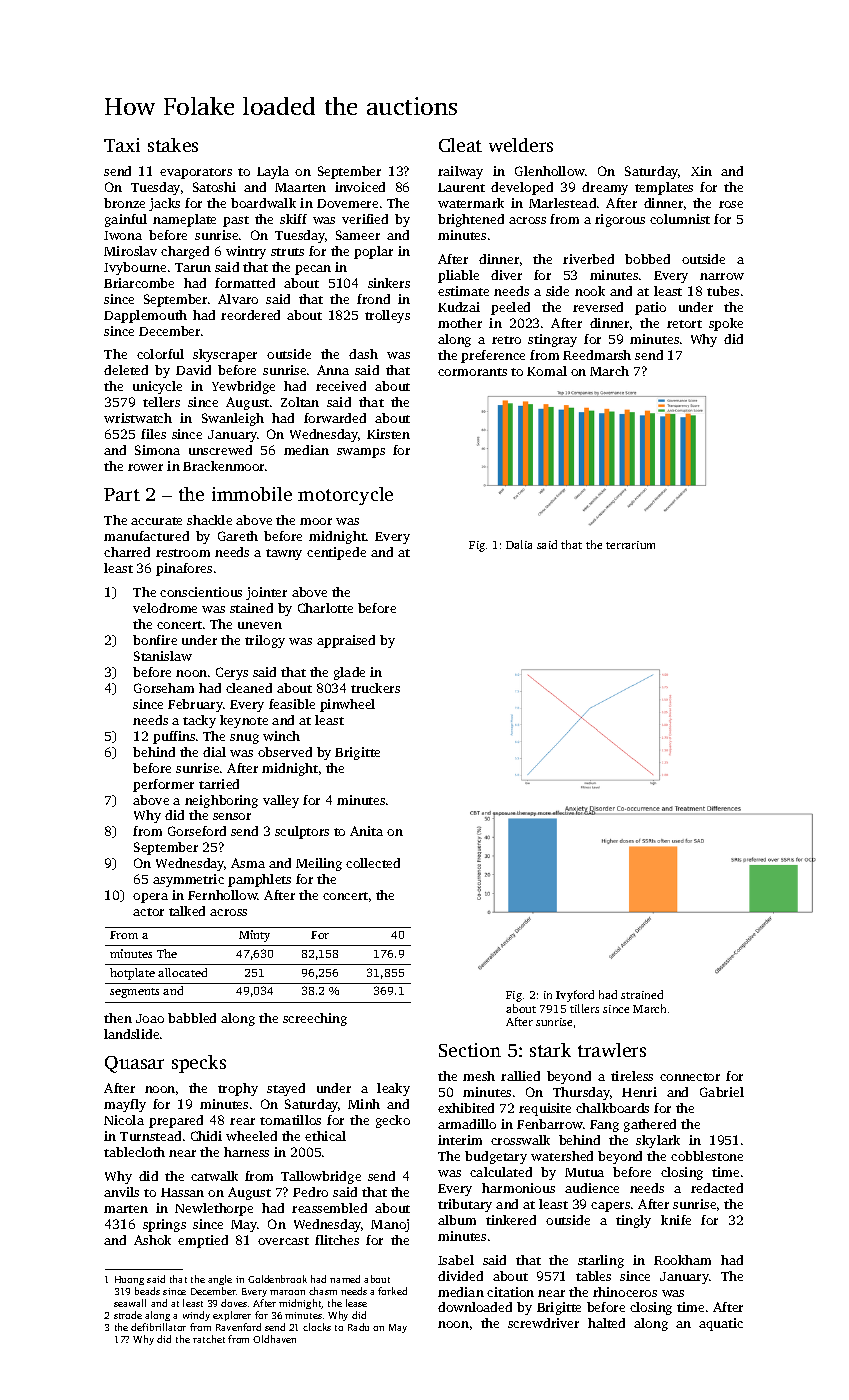  I want to click on puffins, so click(174, 737).
